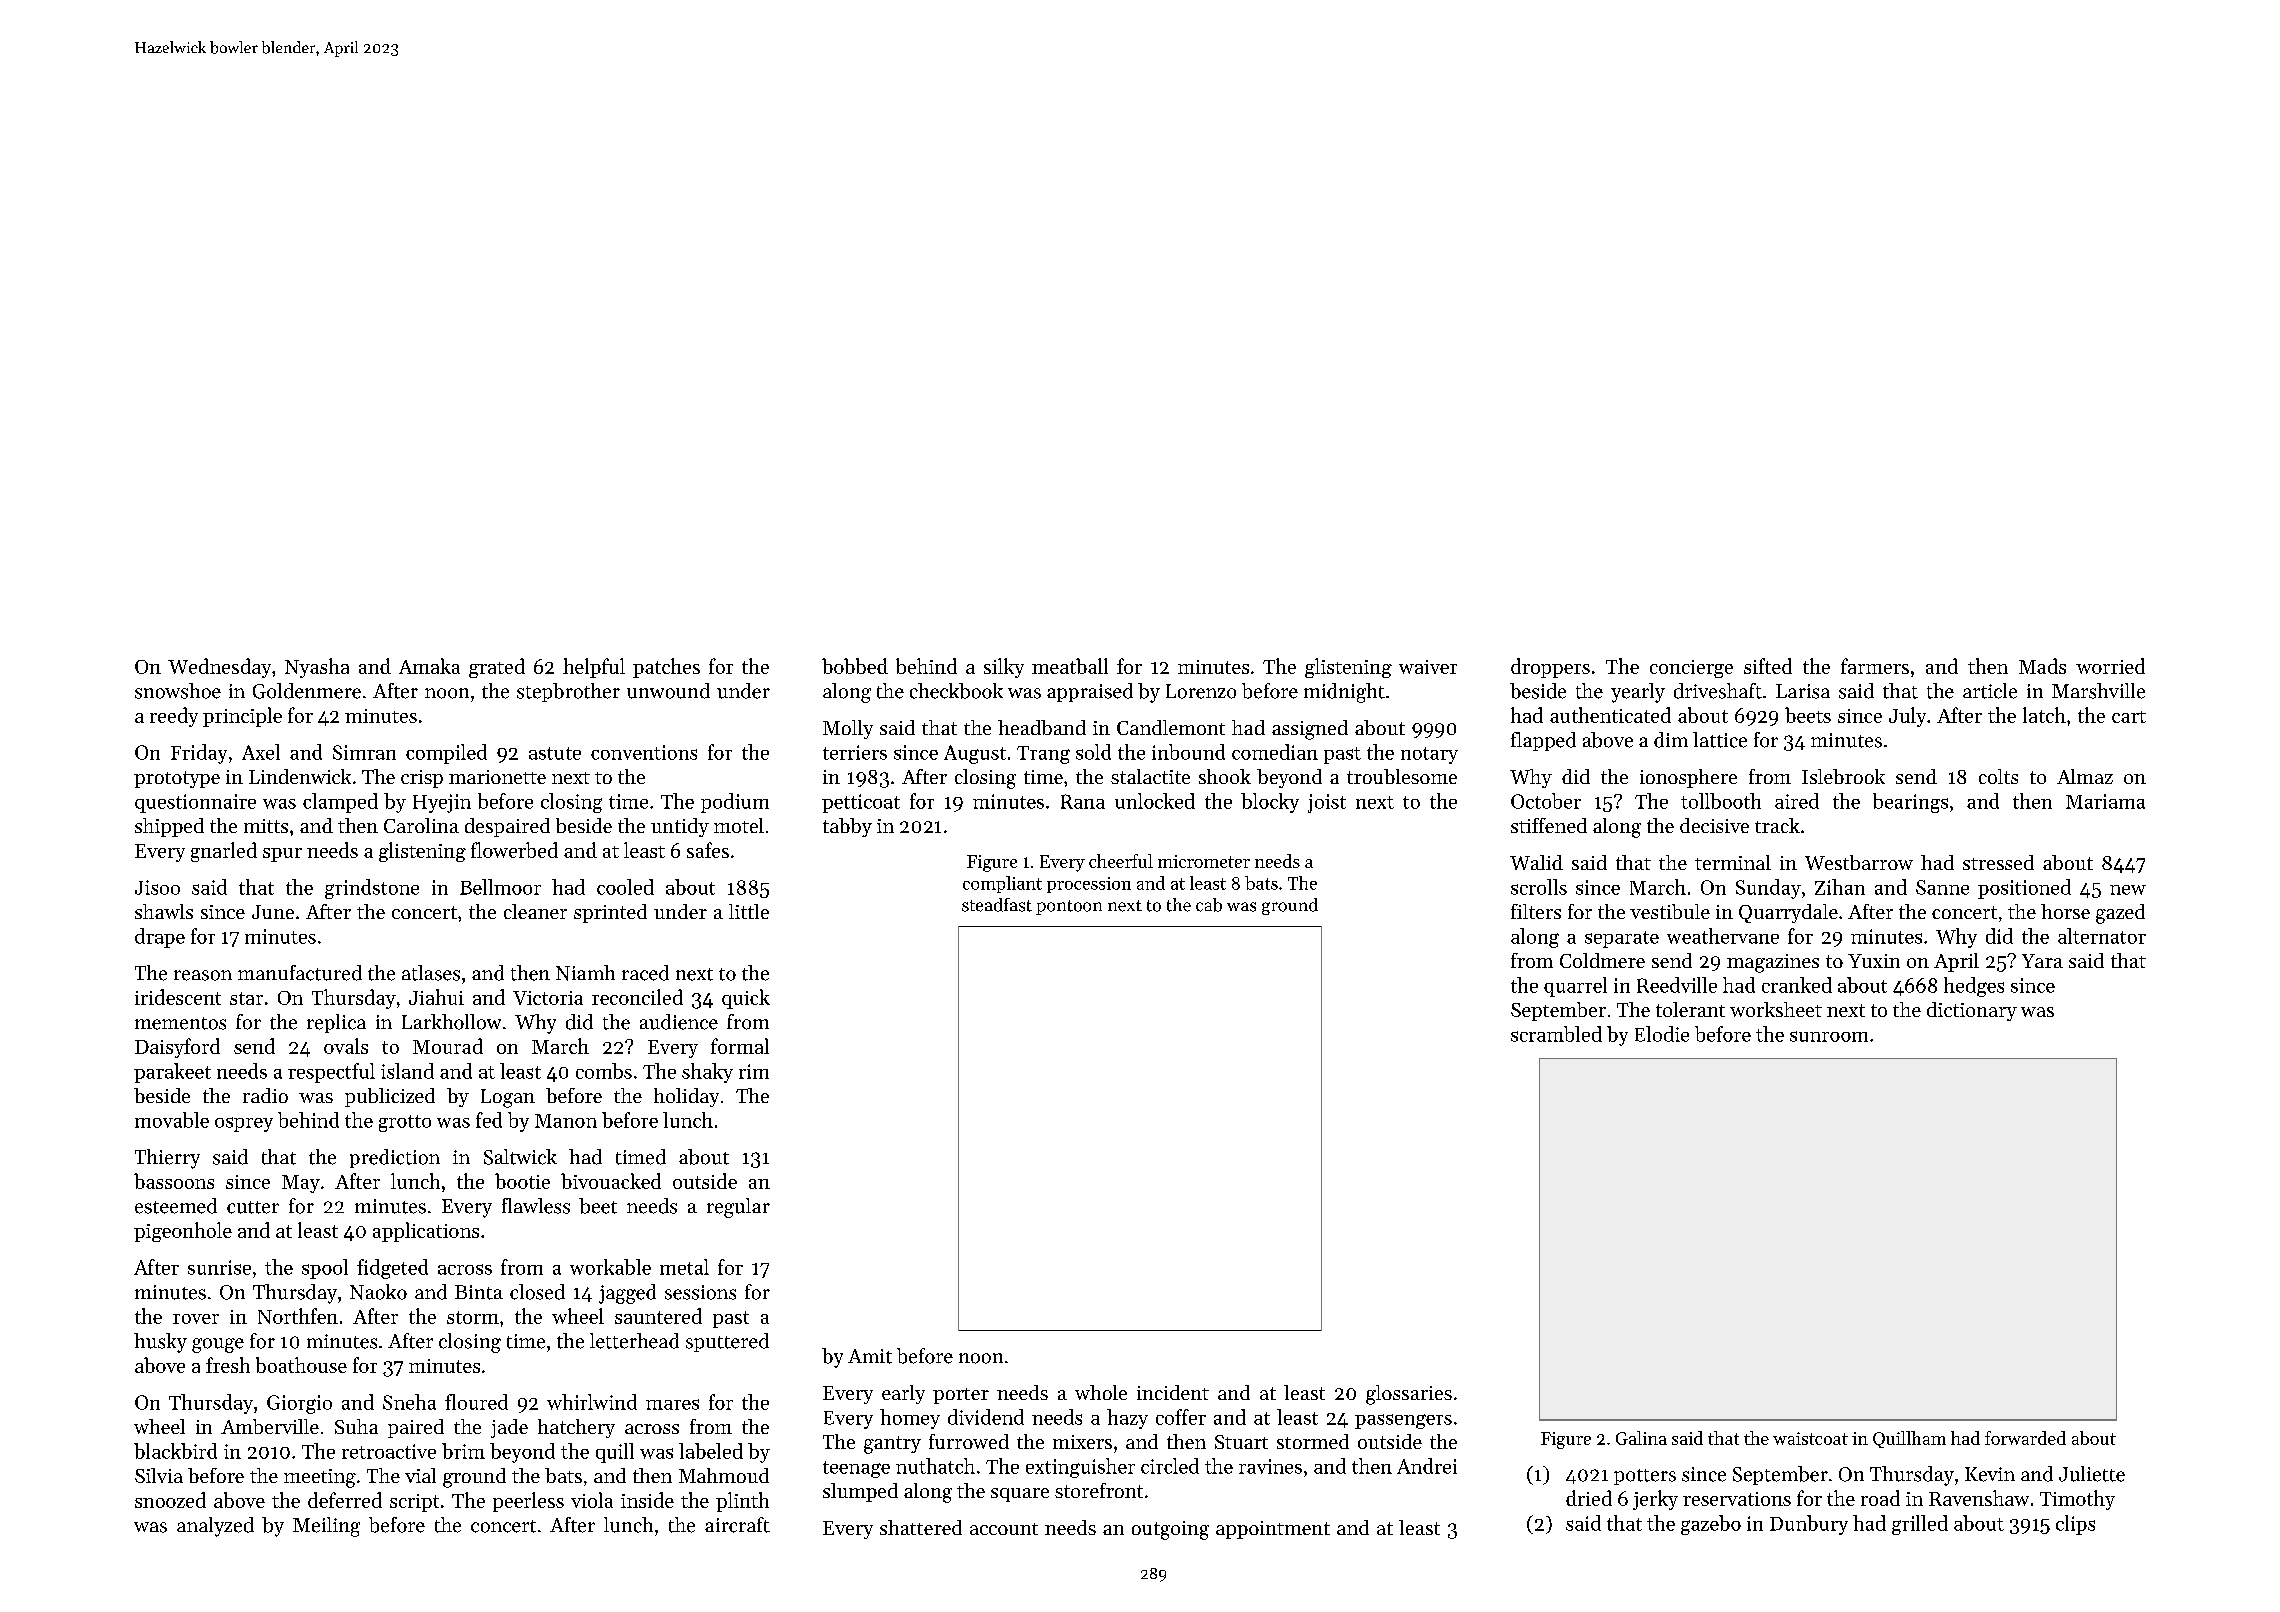 This screenshot has width=2280, height=1612. What do you see at coordinates (2025, 1438) in the screenshot?
I see `forwarded` at bounding box center [2025, 1438].
